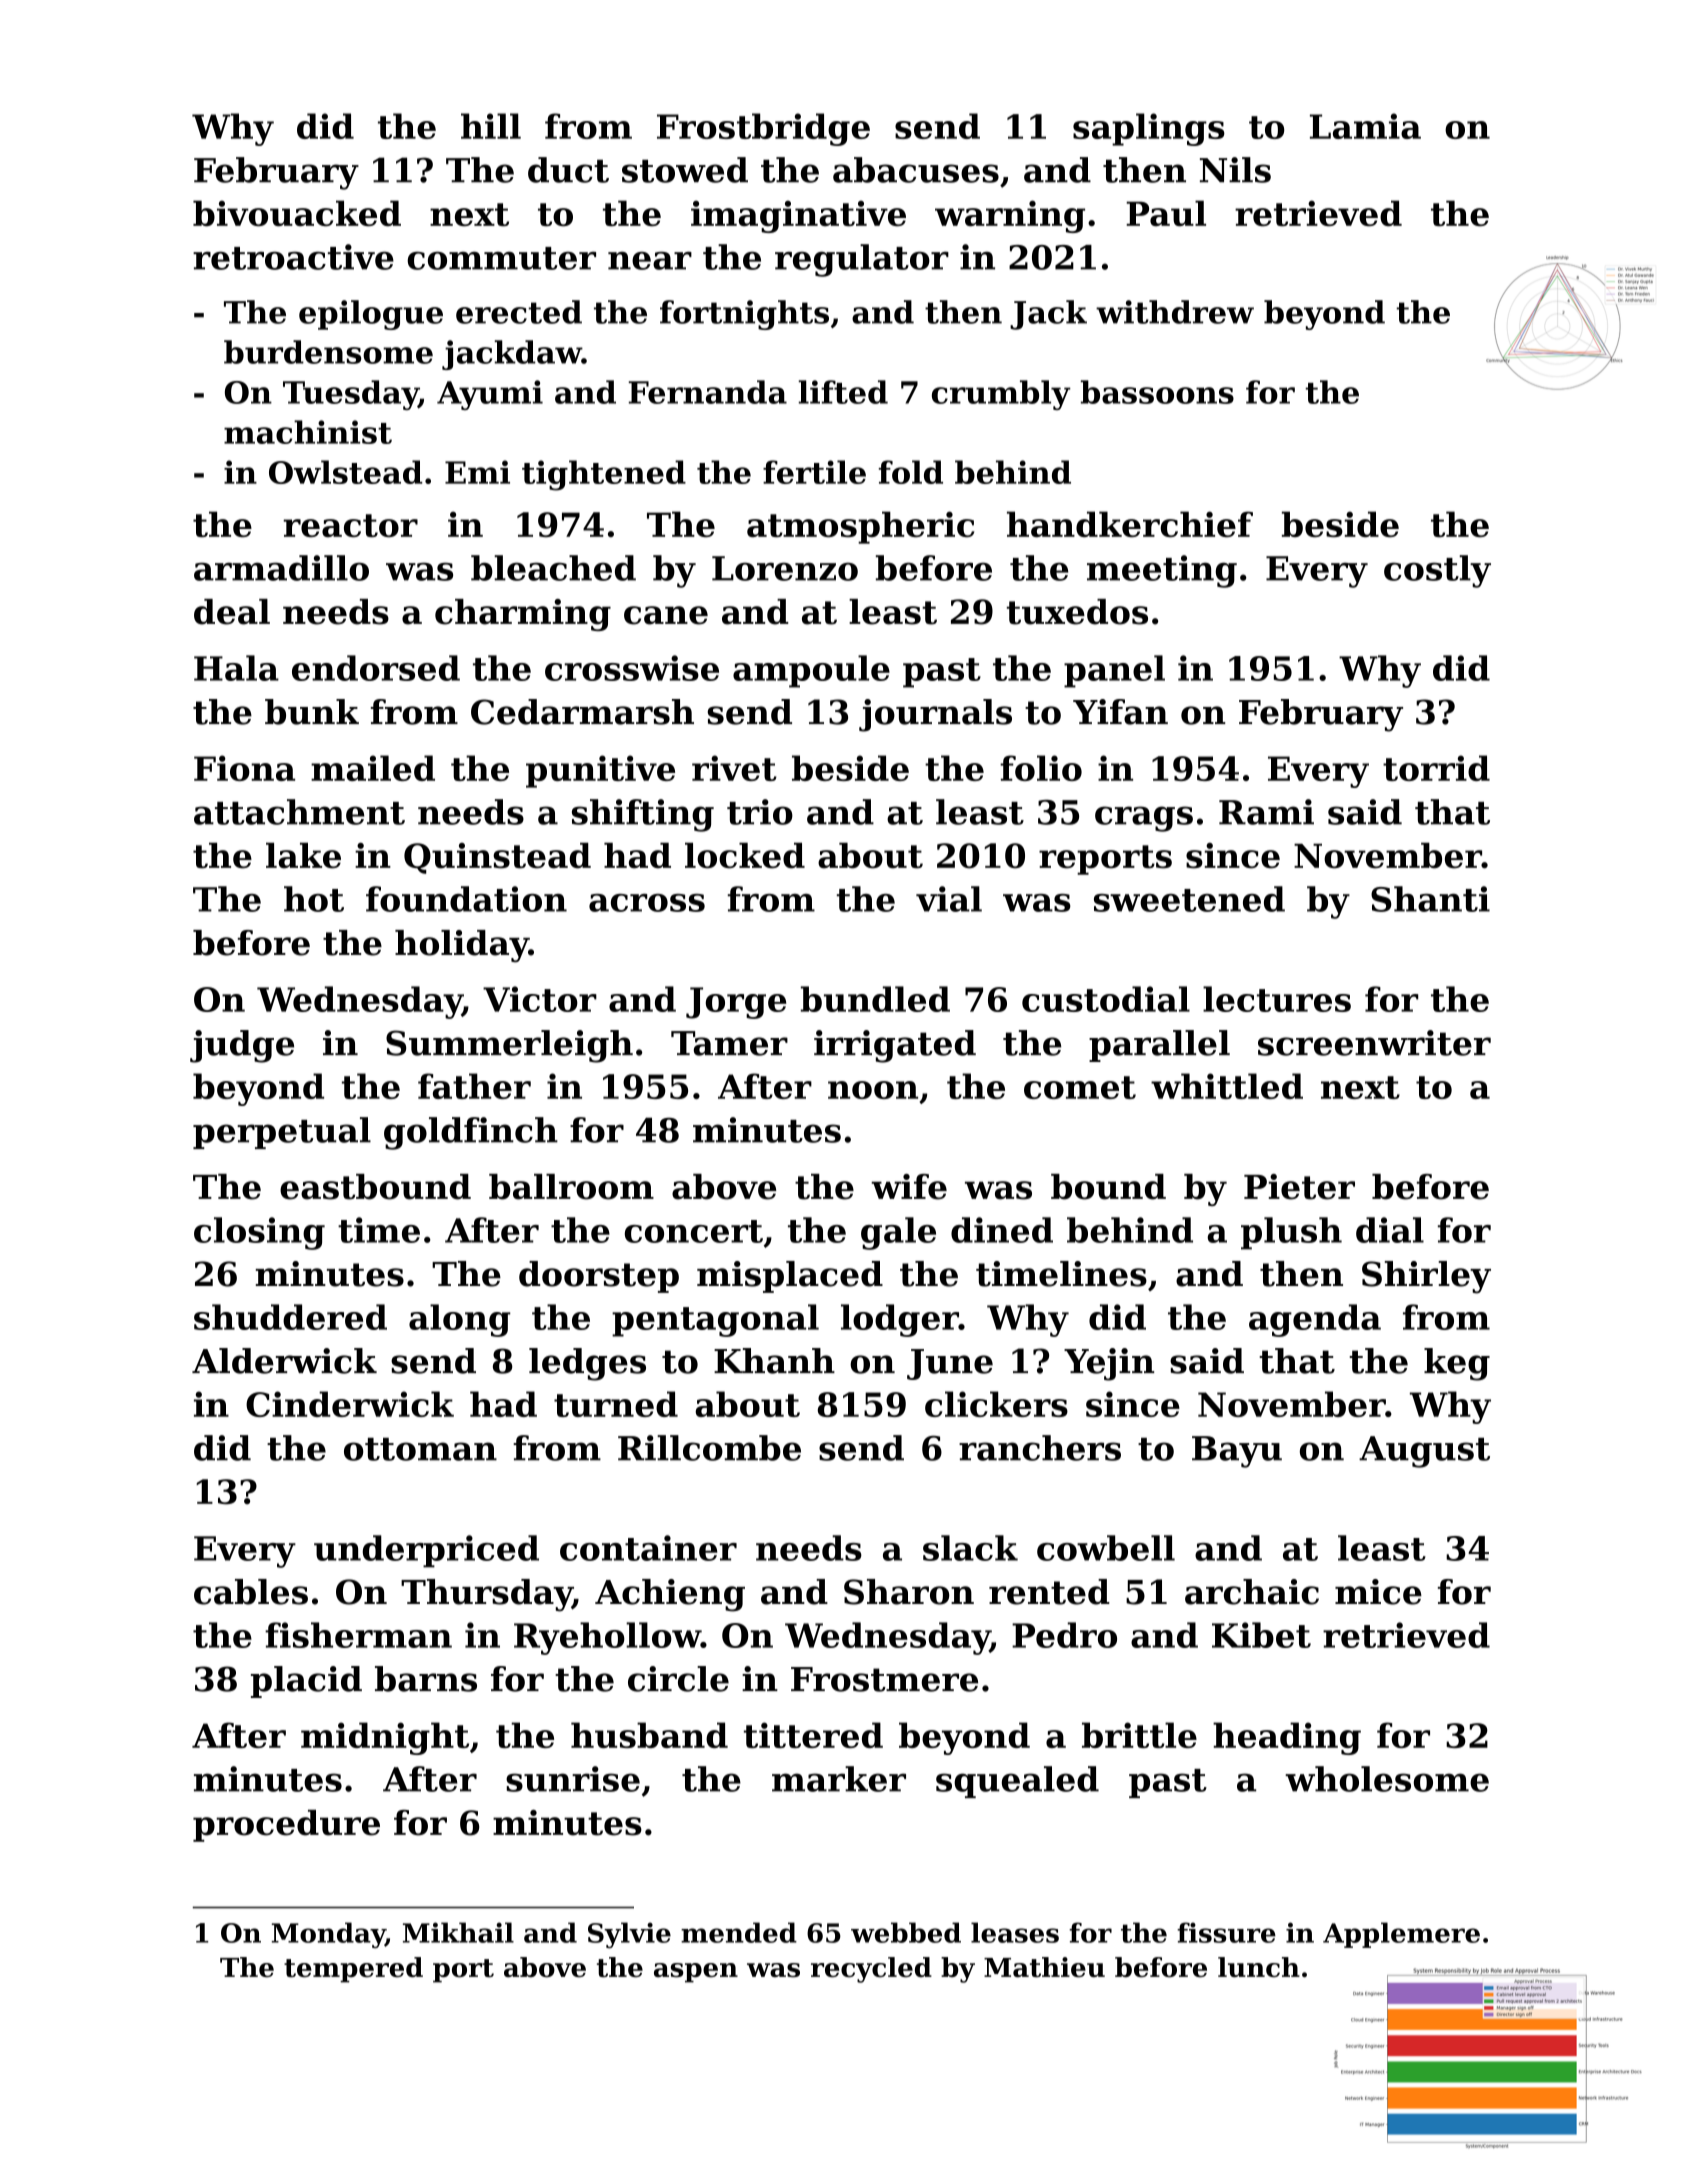  I want to click on Bayu, so click(1237, 1452).
